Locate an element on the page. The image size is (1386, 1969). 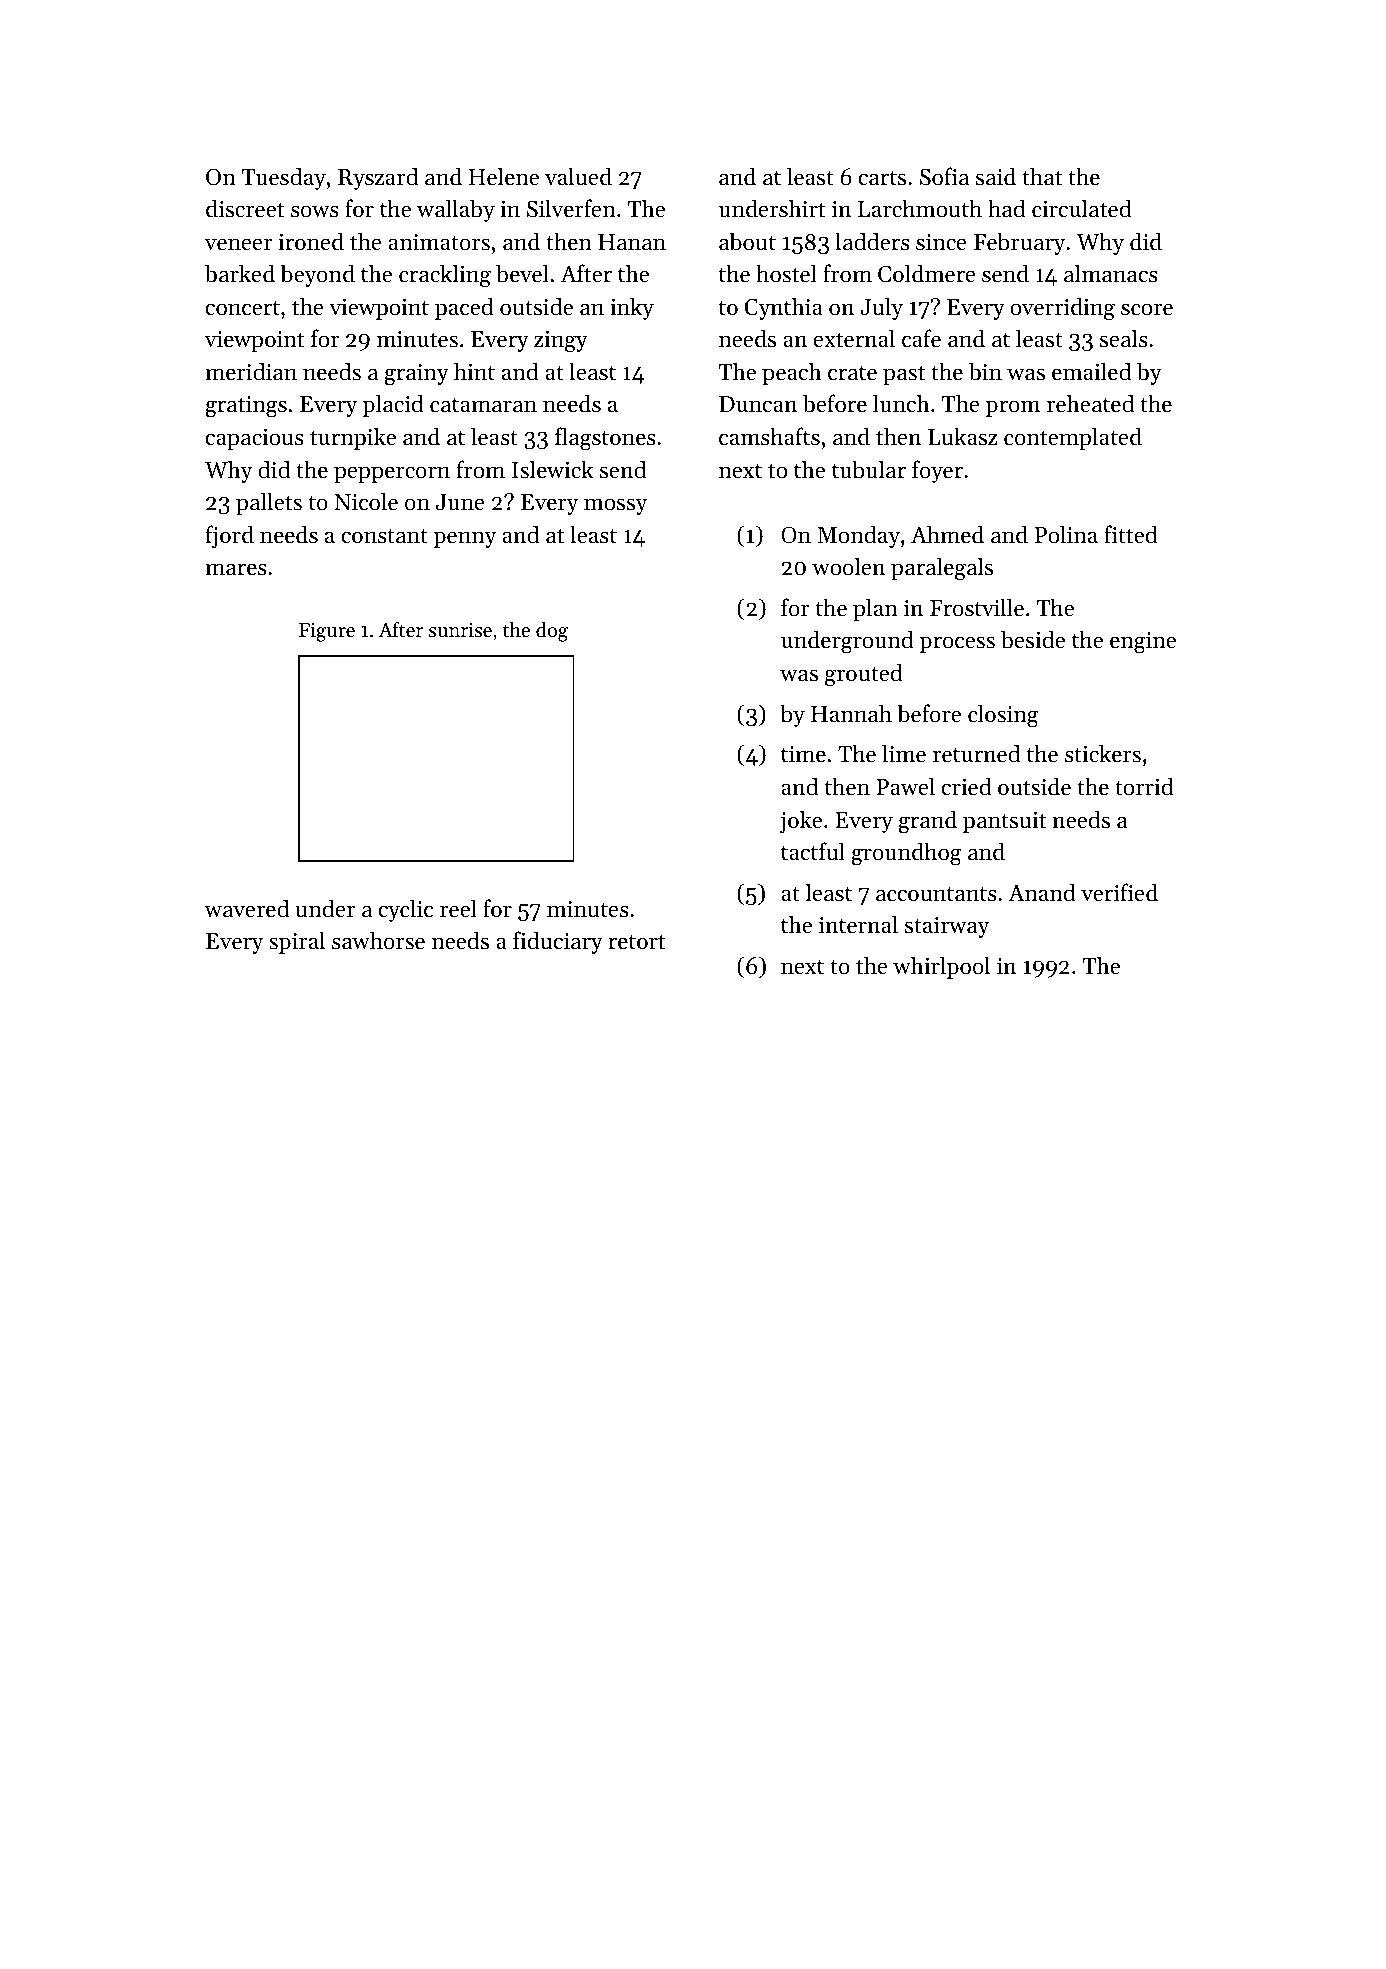
seals is located at coordinates (1124, 338).
